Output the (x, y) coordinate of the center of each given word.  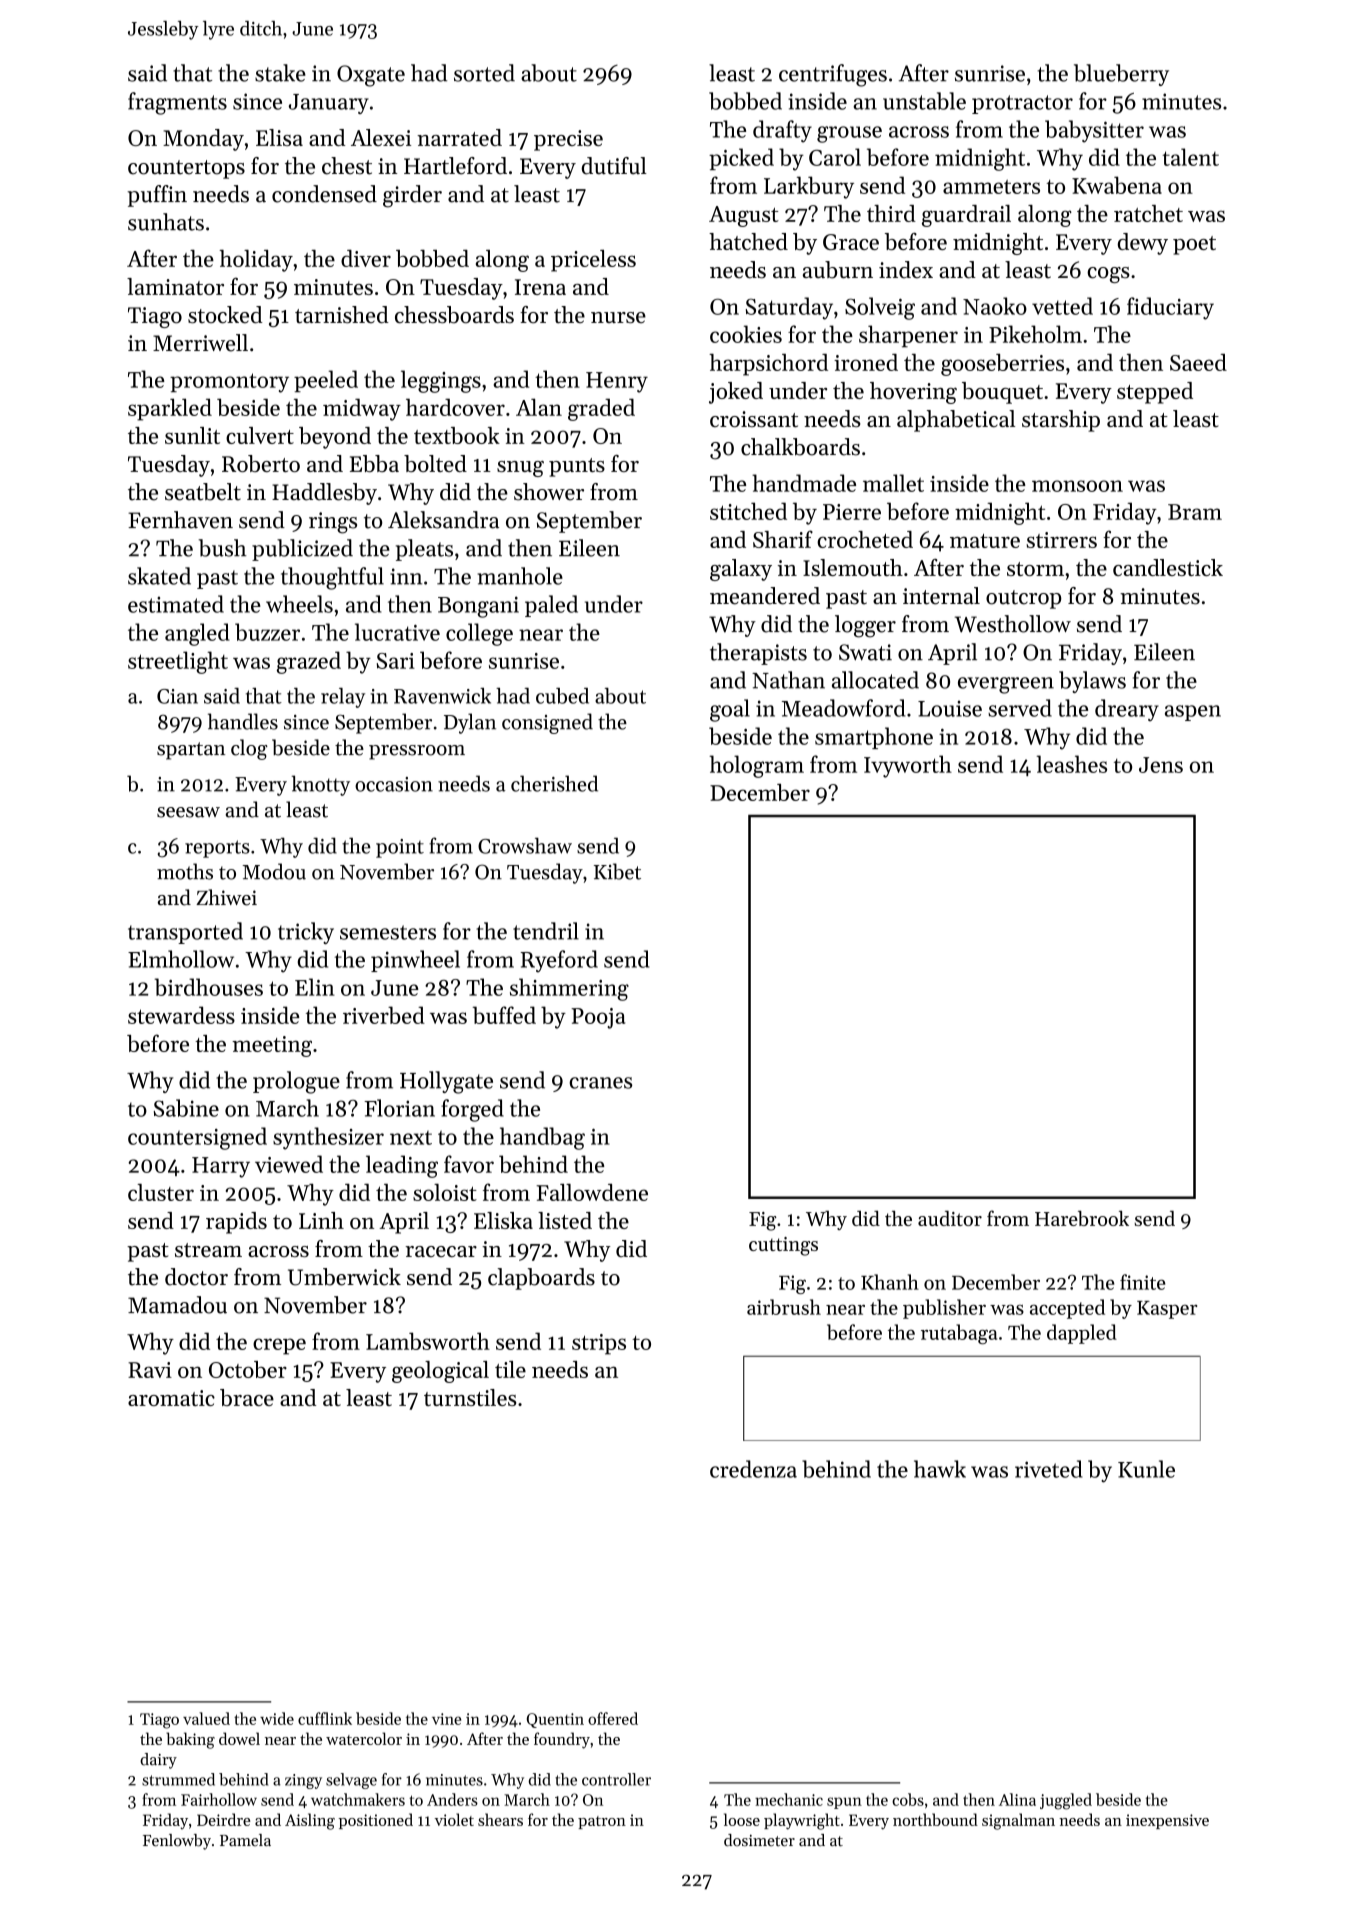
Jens (1161, 765)
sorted (484, 73)
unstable (924, 101)
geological (440, 1372)
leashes (1072, 764)
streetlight (178, 662)
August (744, 216)
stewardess (181, 1015)
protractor (1022, 104)
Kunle (1146, 1469)
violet (454, 1819)
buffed (504, 1015)
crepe (279, 1346)
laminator (175, 286)
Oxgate (371, 76)
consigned (547, 723)
